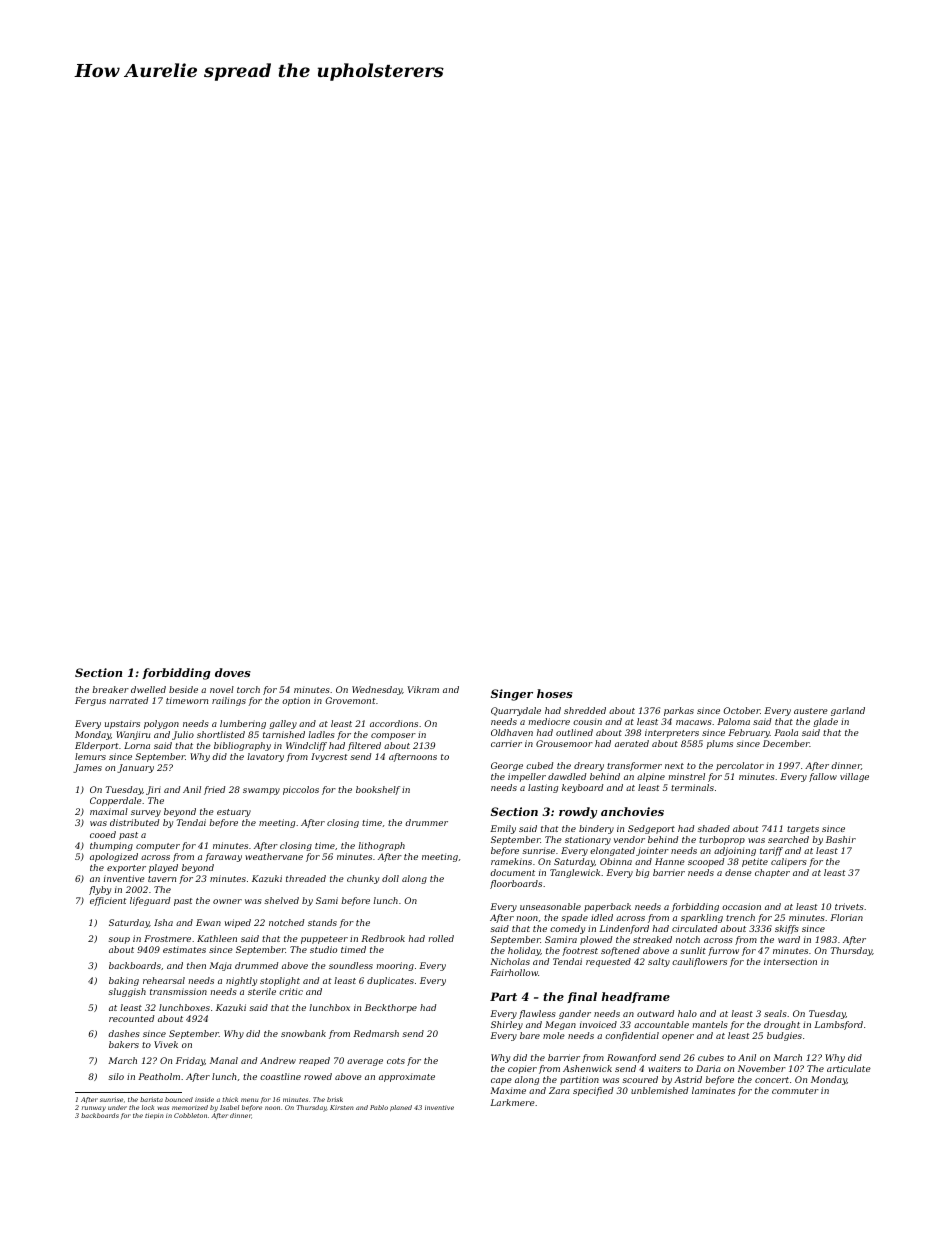 This screenshot has width=952, height=1233. I want to click on George, so click(507, 766).
